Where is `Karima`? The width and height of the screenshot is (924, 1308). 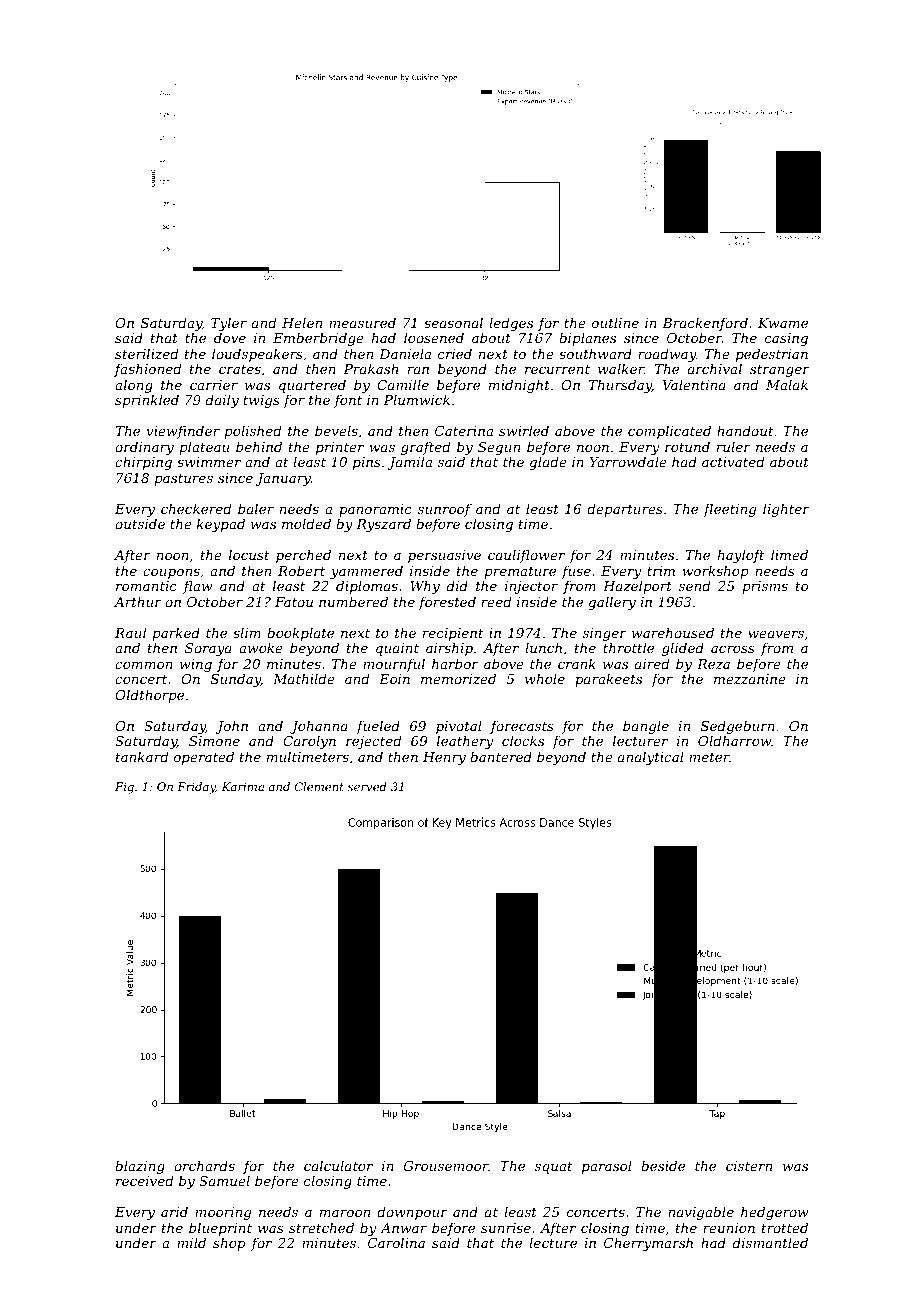
Karima is located at coordinates (243, 786).
